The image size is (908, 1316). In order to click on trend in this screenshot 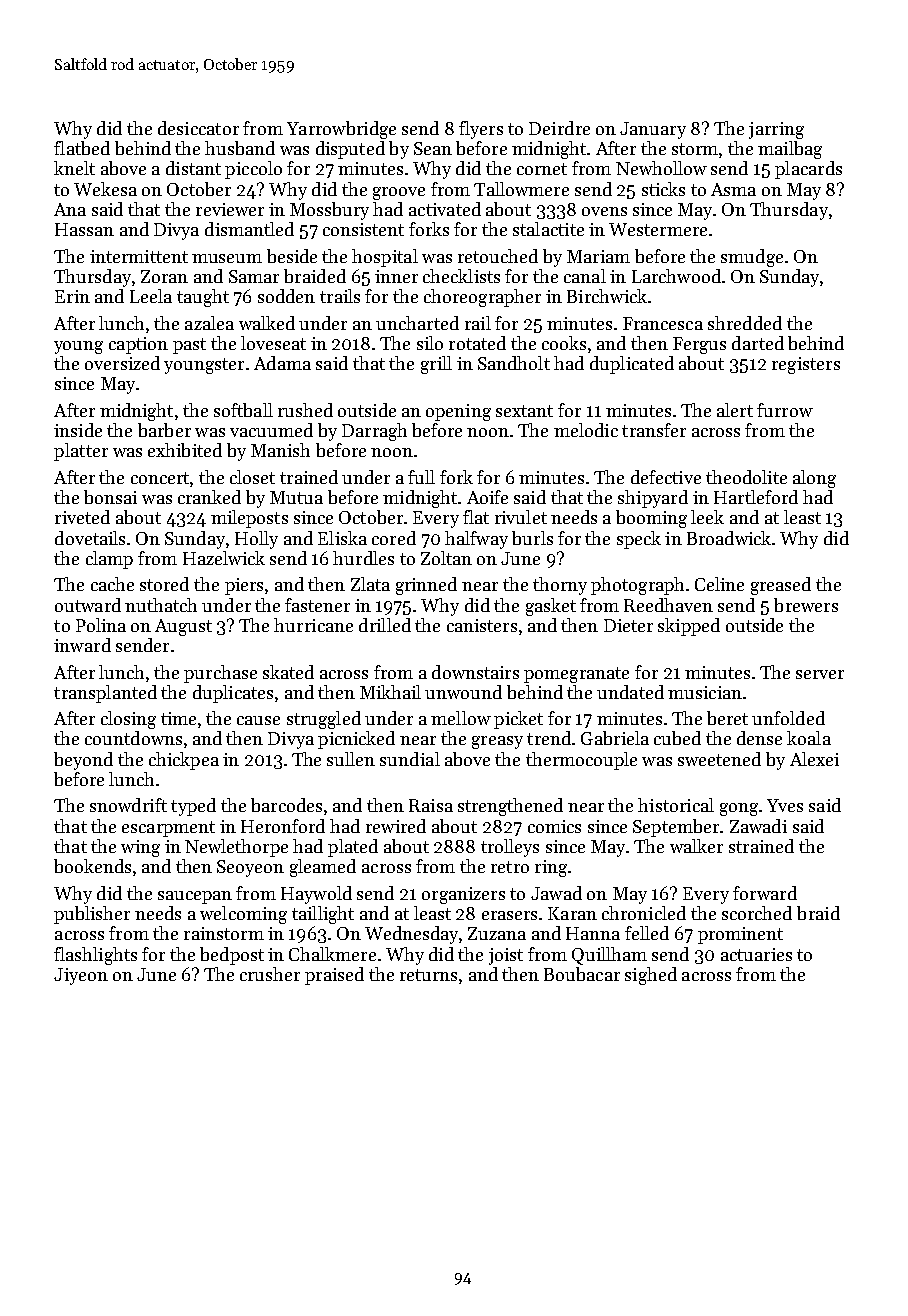, I will do `click(549, 738)`.
